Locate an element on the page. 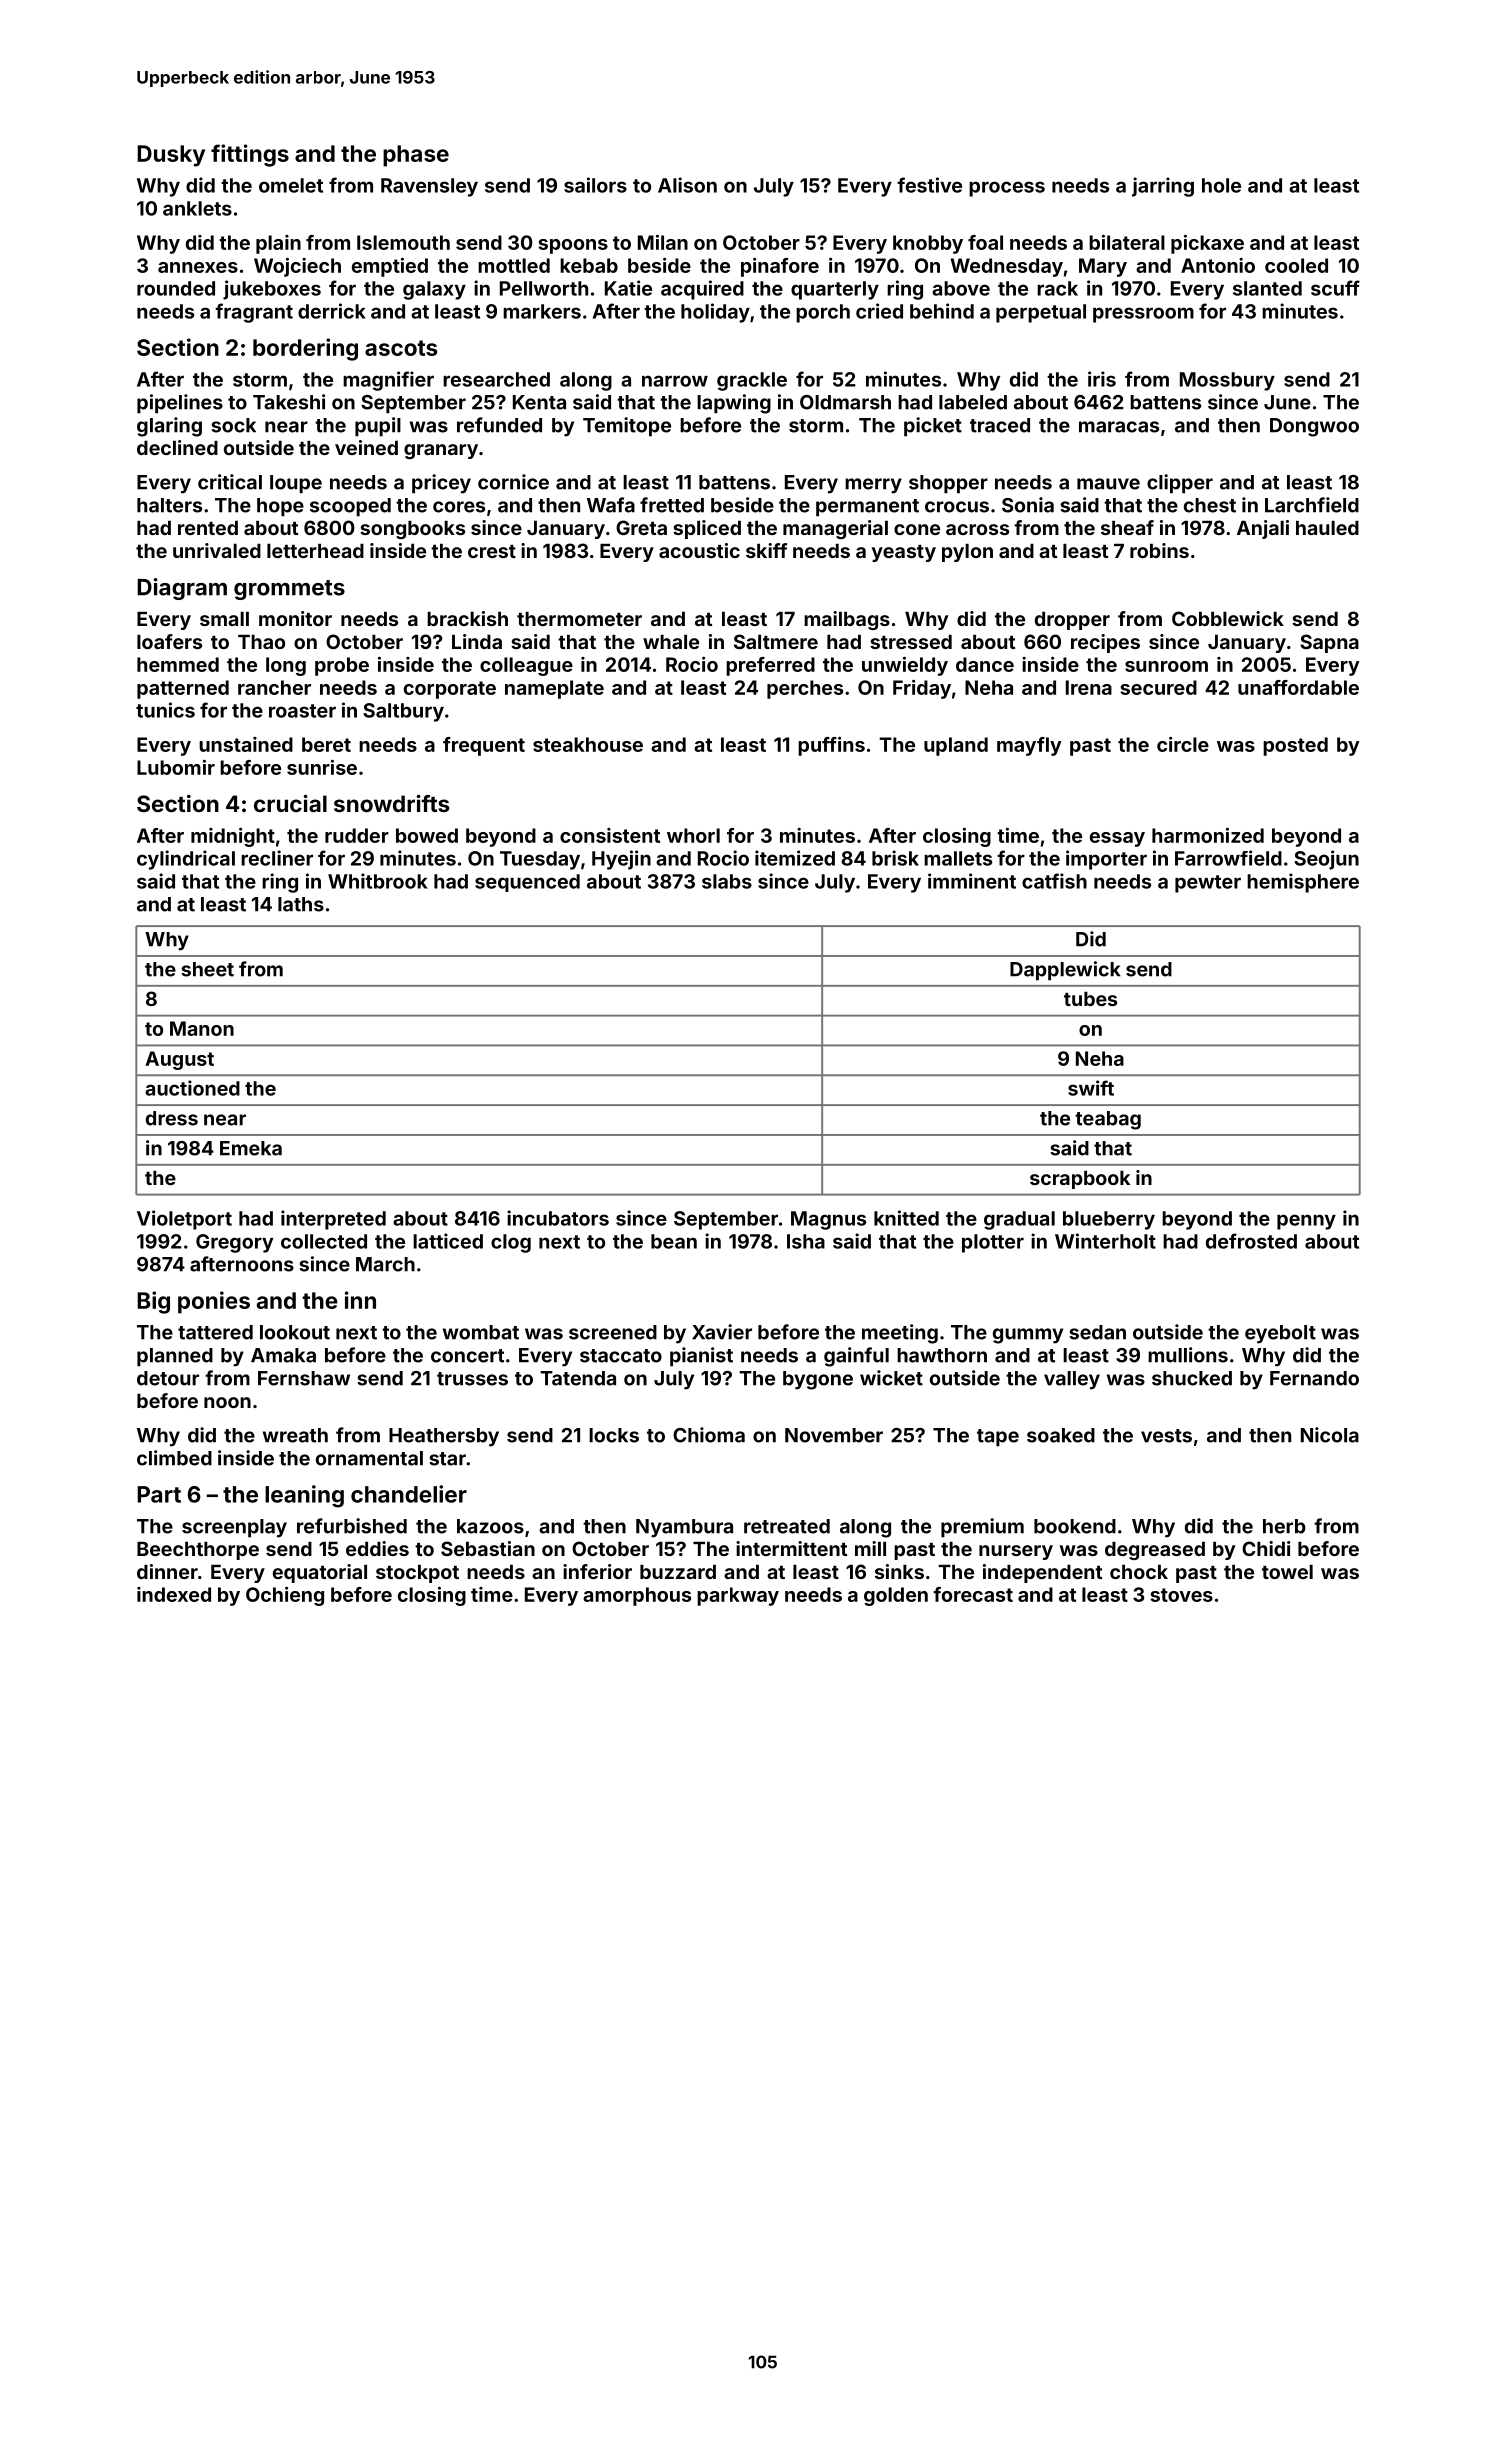  eyebolt is located at coordinates (1280, 1334).
